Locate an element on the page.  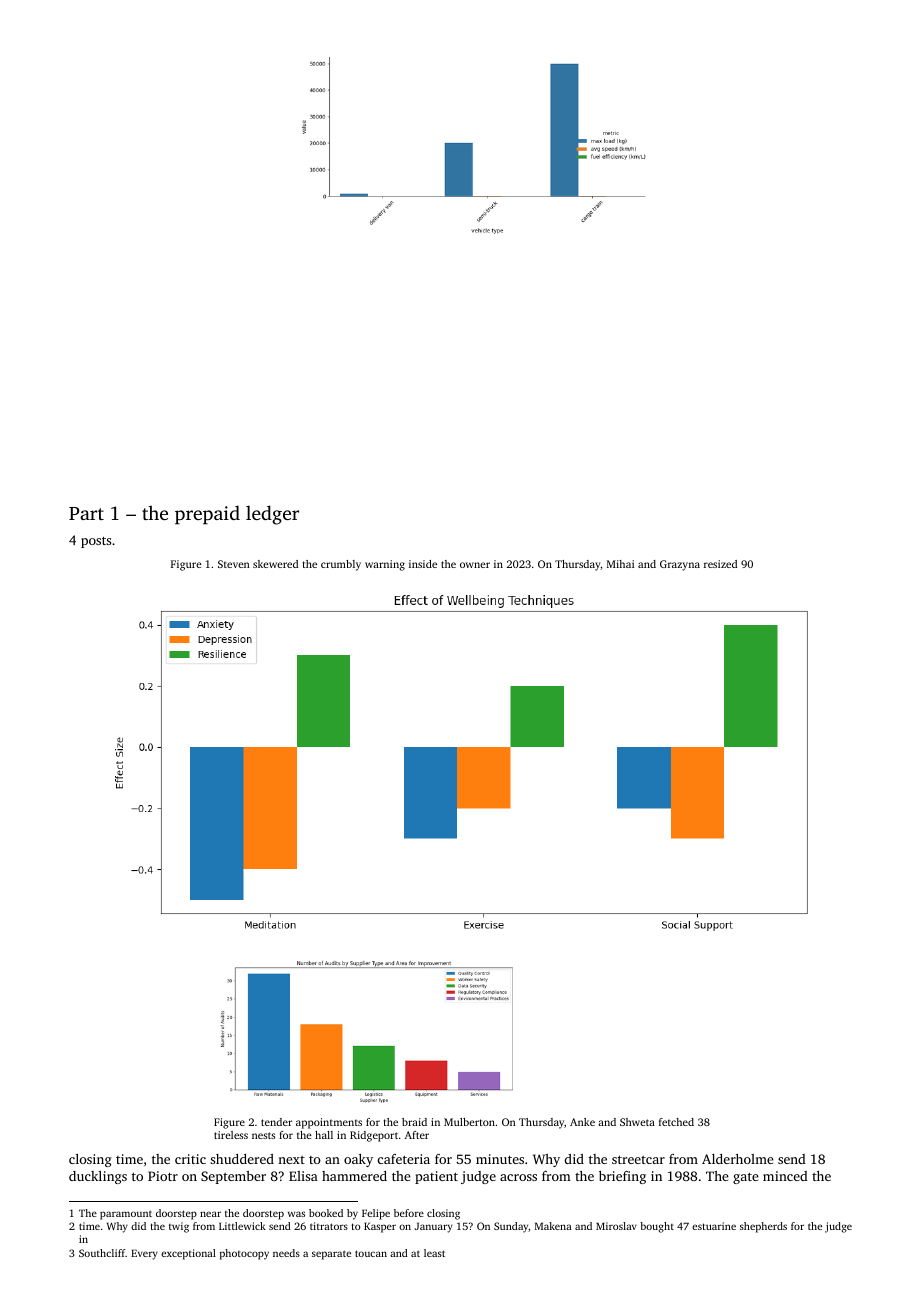
separate is located at coordinates (331, 1255).
